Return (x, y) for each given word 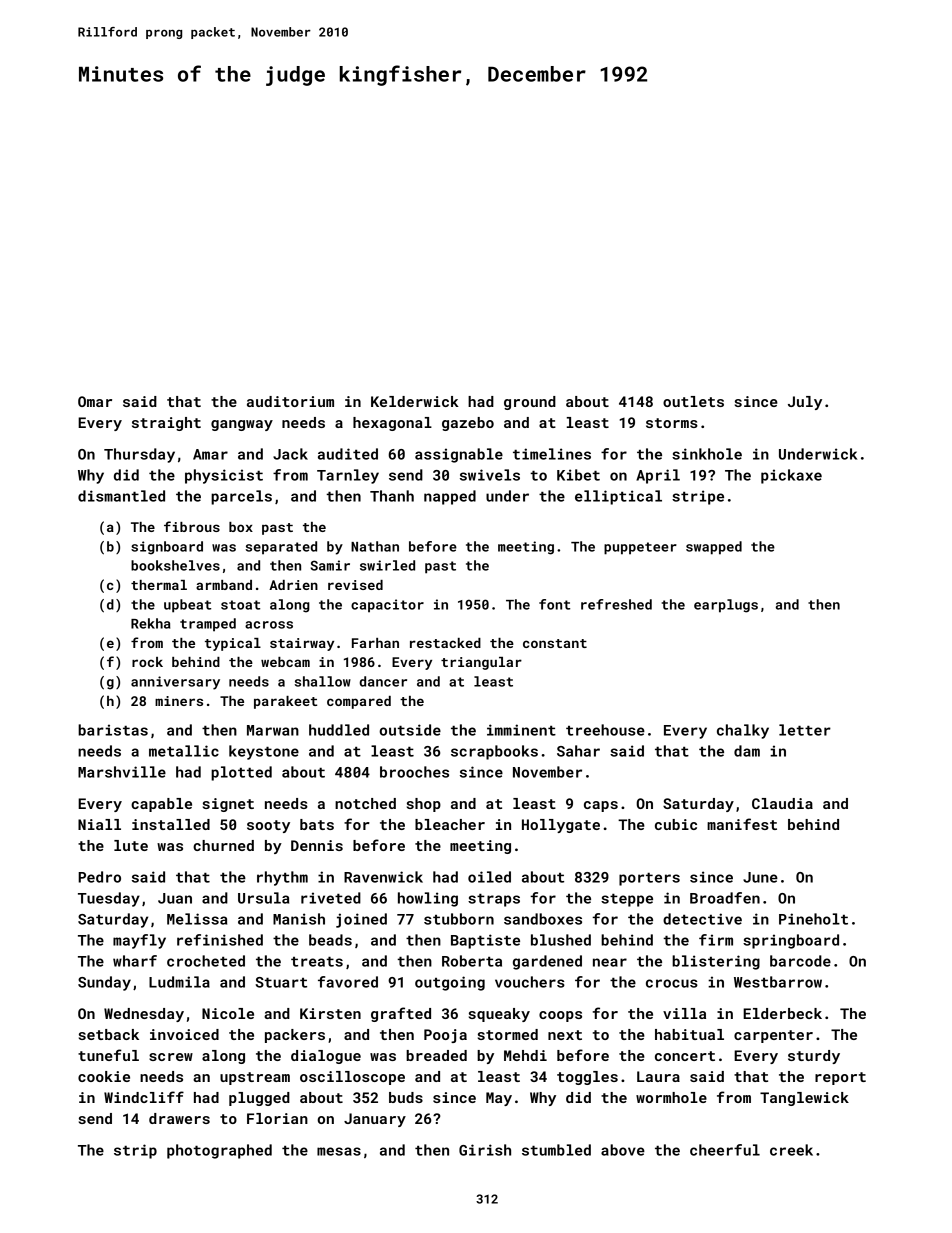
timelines (552, 454)
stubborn (459, 919)
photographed (219, 1151)
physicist (224, 476)
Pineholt (813, 919)
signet (228, 805)
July (805, 403)
